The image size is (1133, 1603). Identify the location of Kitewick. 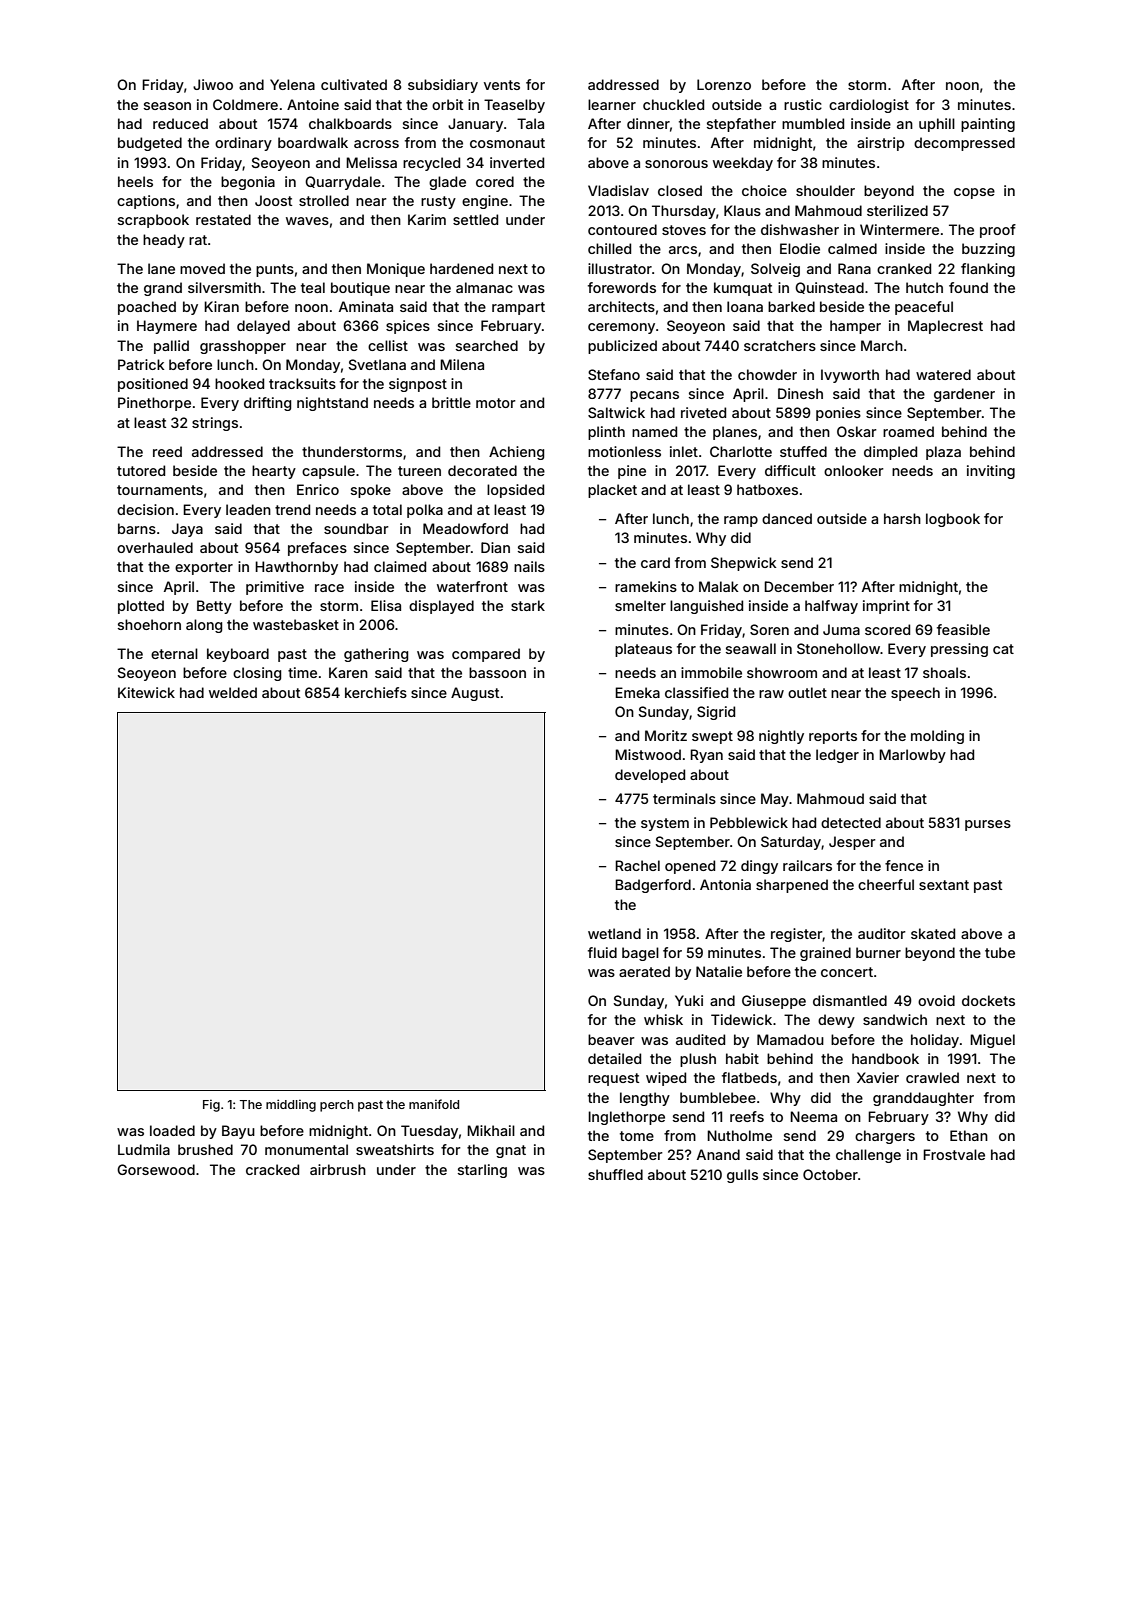
(146, 692).
